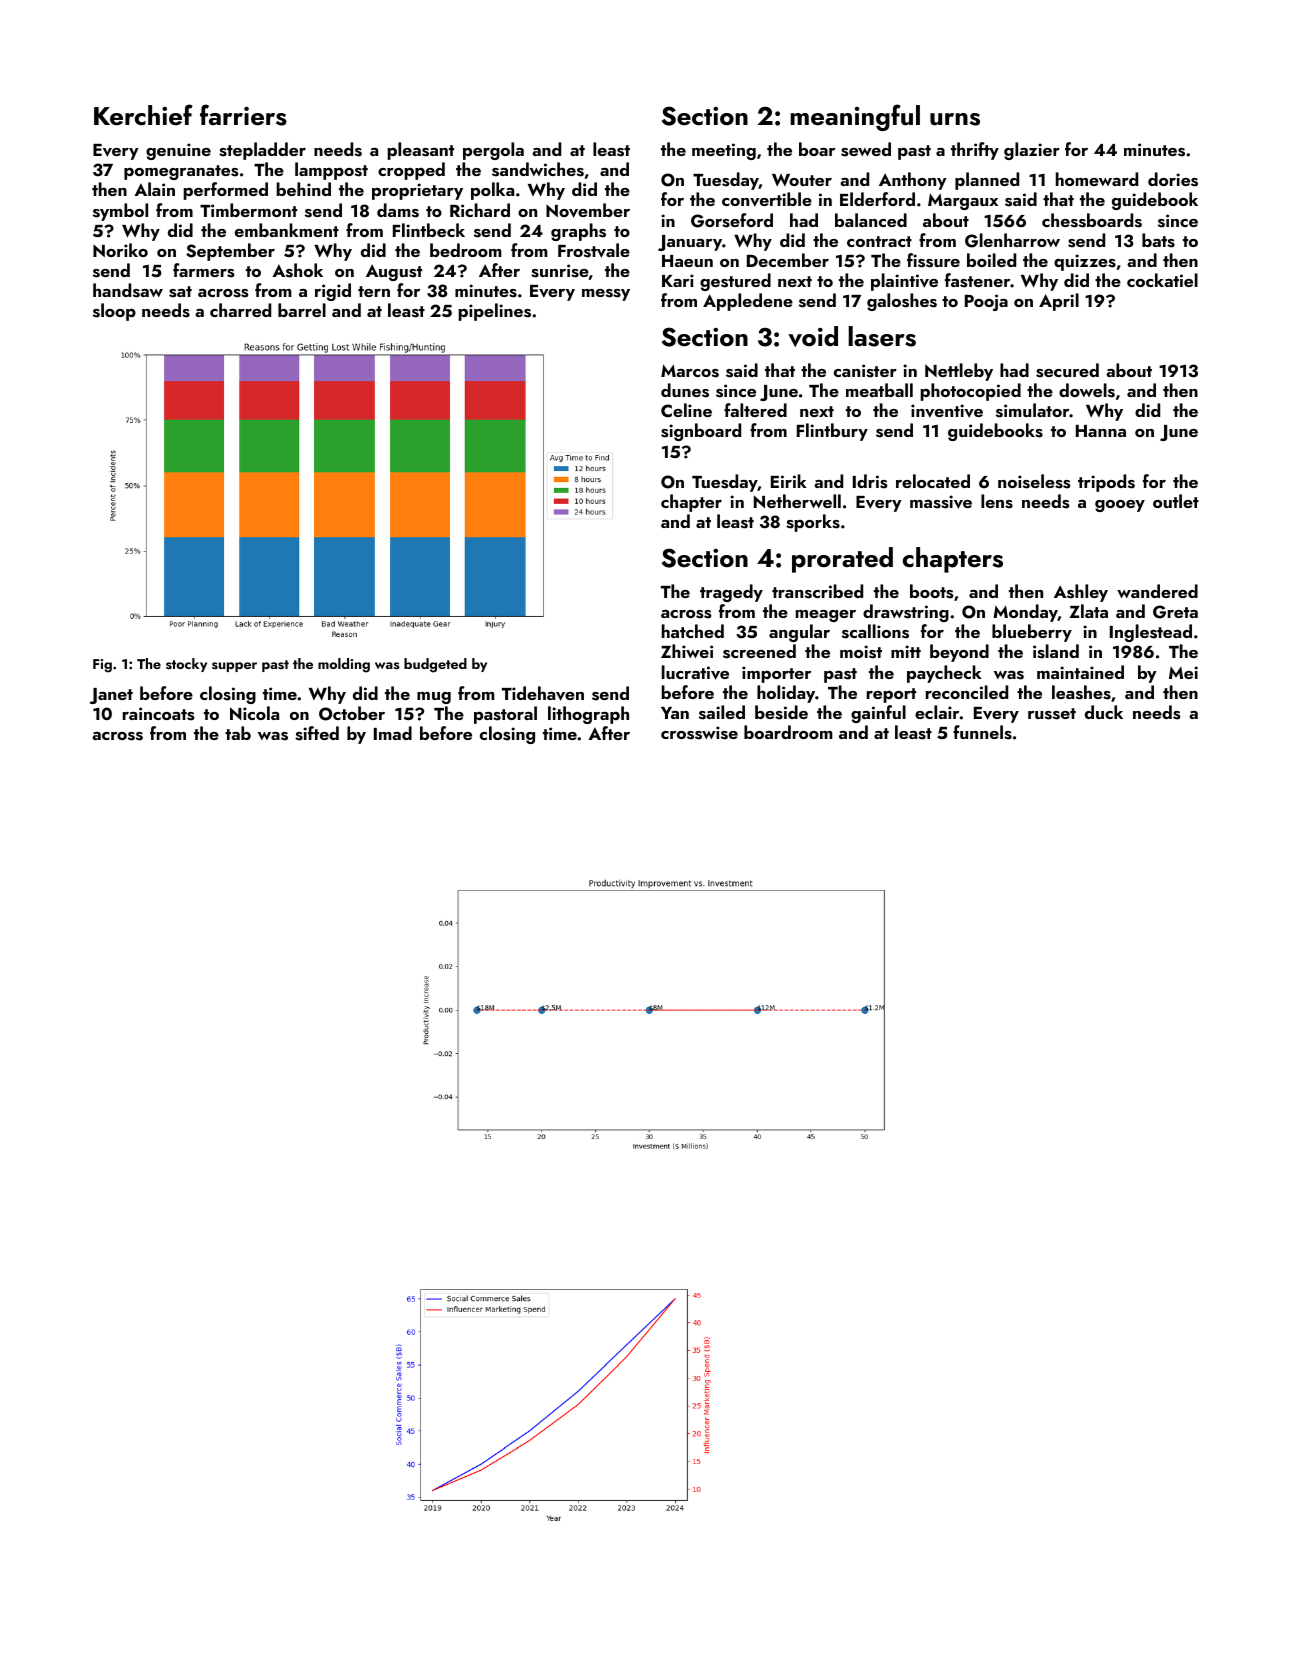 Image resolution: width=1291 pixels, height=1670 pixels. I want to click on meaningful, so click(855, 117).
